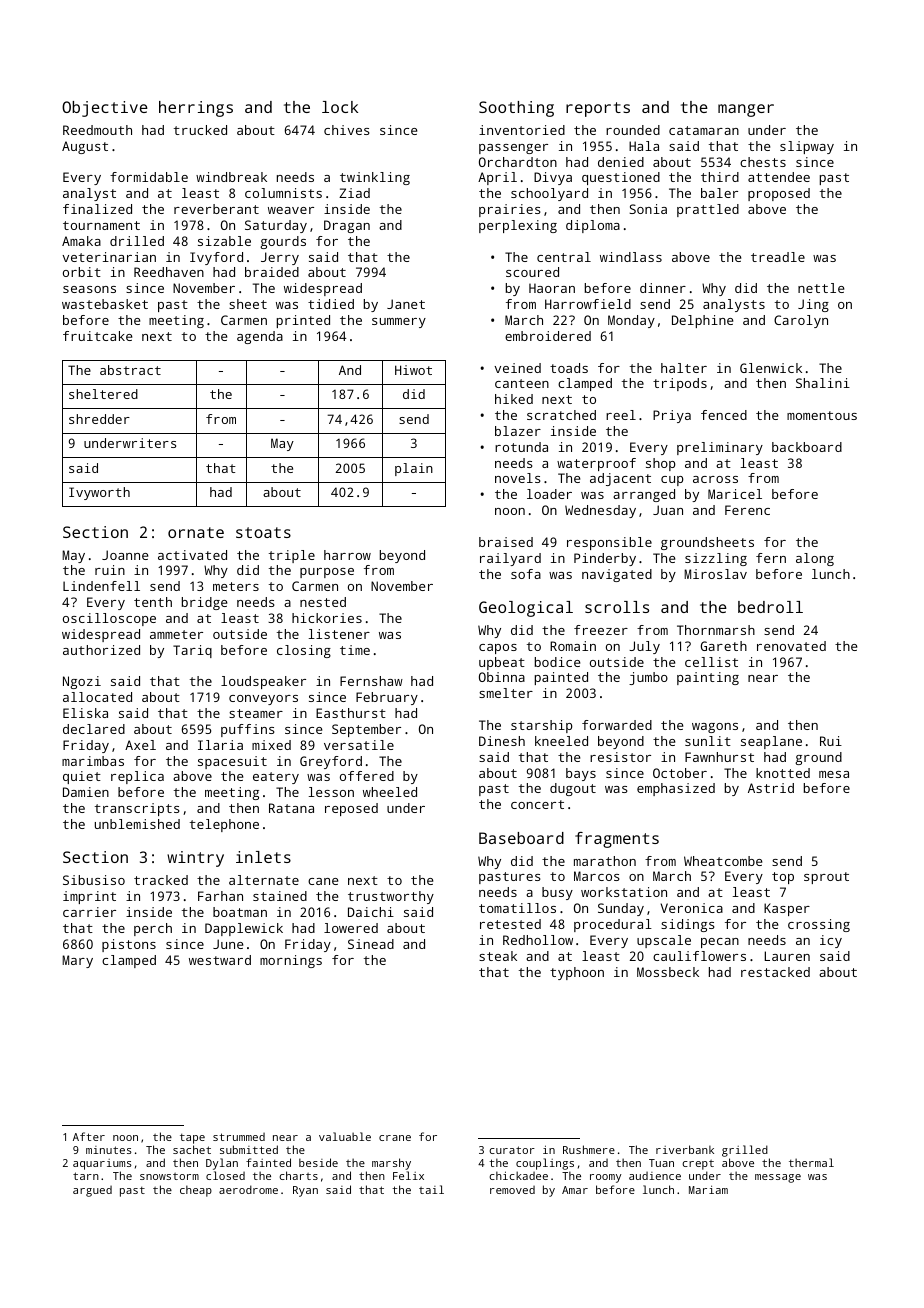  I want to click on ornate, so click(196, 532).
